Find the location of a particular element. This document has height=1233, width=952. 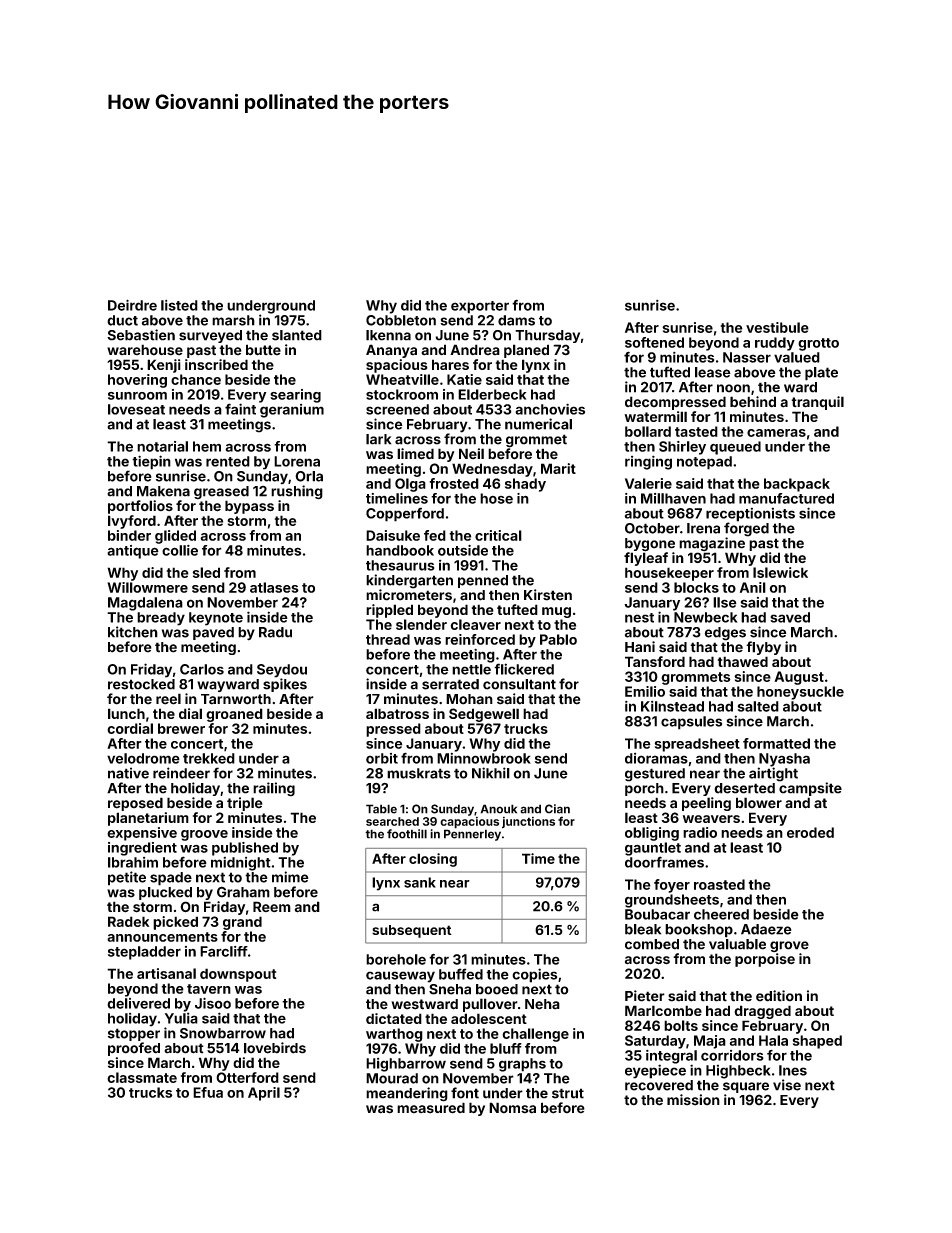

Thursday is located at coordinates (547, 336).
